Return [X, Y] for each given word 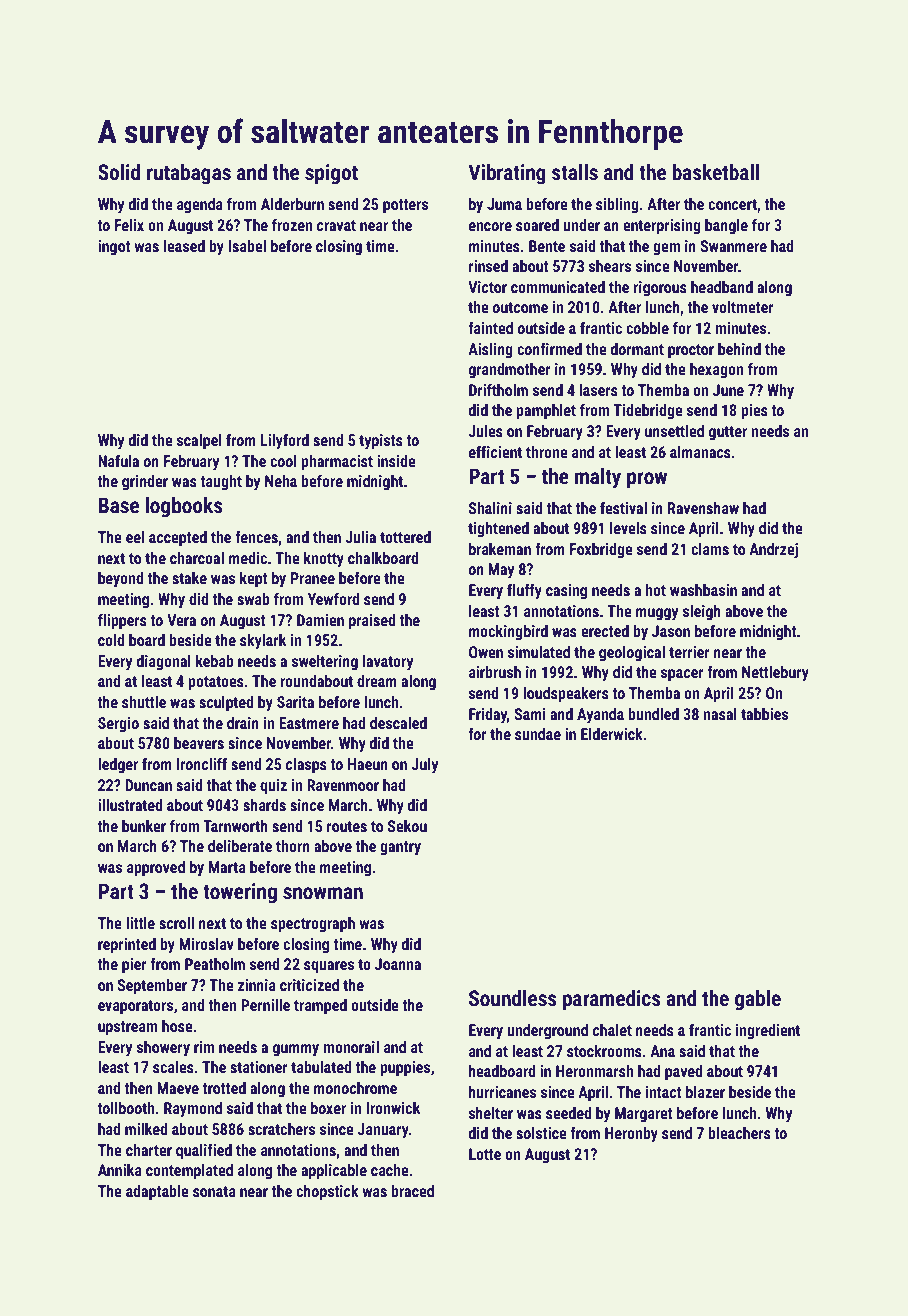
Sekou [407, 826]
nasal [720, 714]
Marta [227, 867]
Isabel [247, 246]
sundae [538, 734]
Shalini [490, 508]
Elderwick [612, 734]
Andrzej [773, 551]
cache [390, 1170]
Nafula [118, 461]
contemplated [189, 1172]
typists [381, 442]
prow [647, 480]
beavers [199, 743]
